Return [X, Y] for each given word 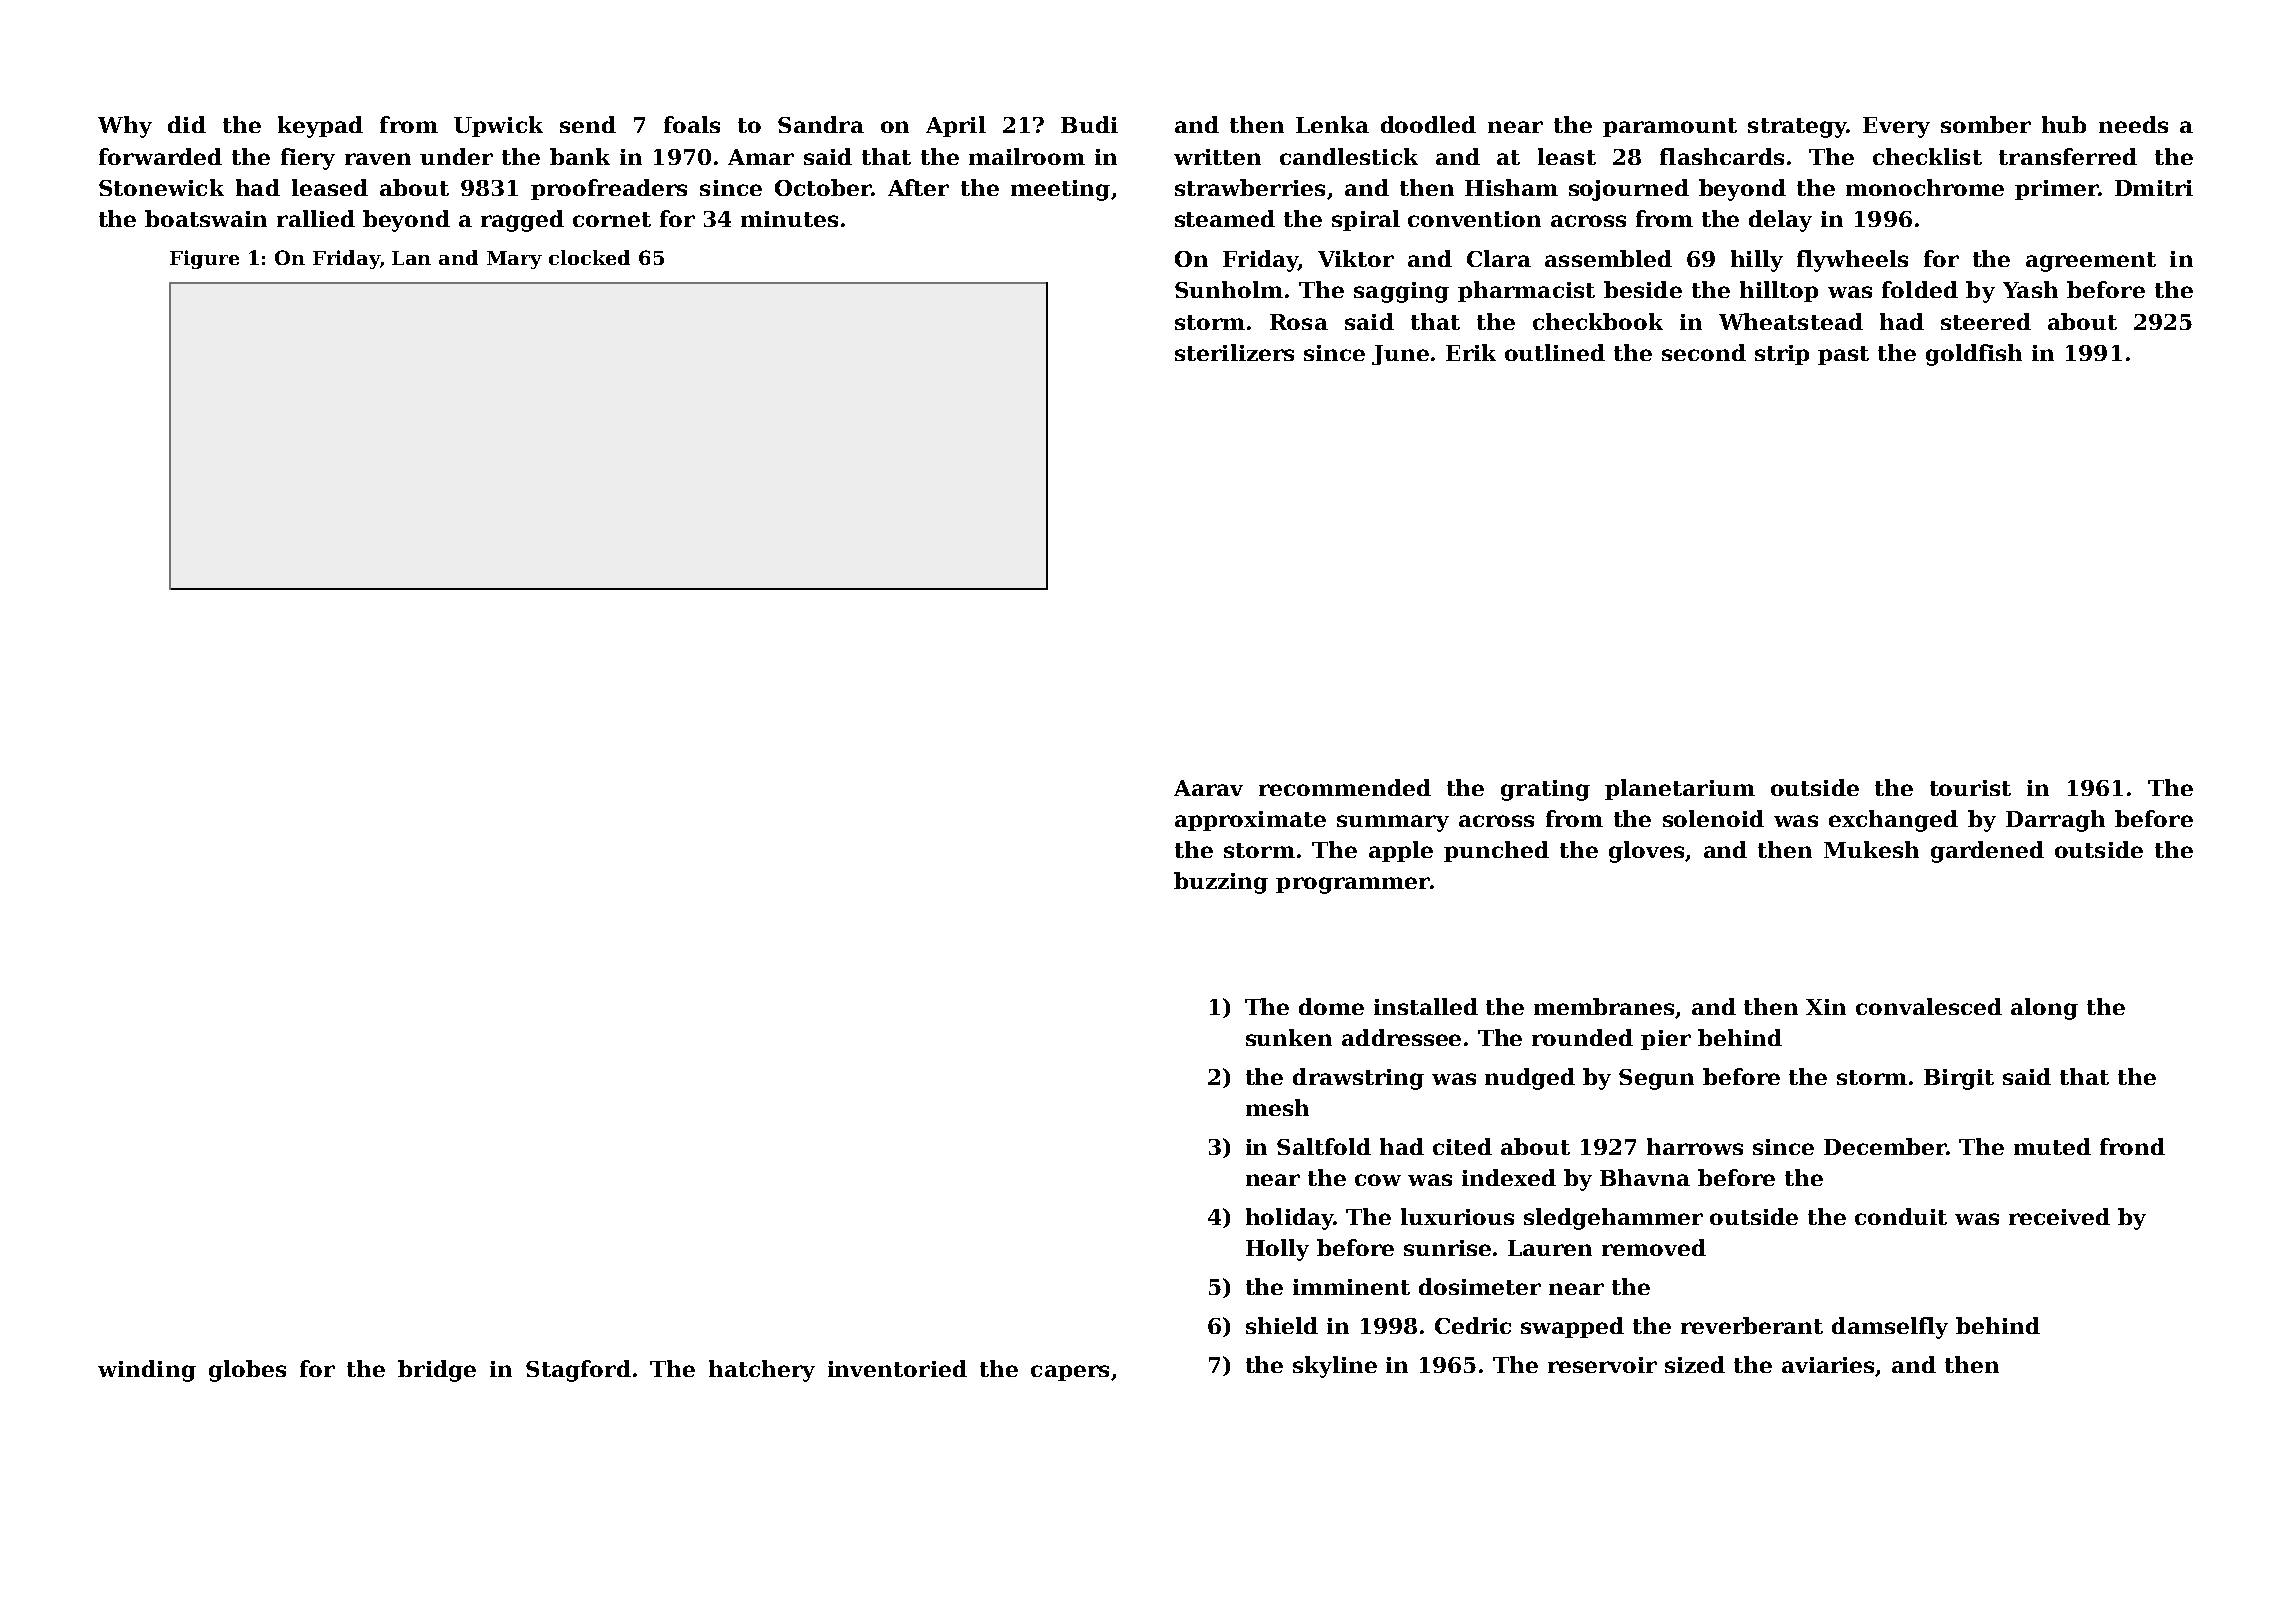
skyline [1335, 1367]
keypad [320, 127]
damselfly [1890, 1328]
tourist [1970, 788]
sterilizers [1234, 352]
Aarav [1208, 788]
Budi [1089, 124]
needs [2133, 124]
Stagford [578, 1371]
